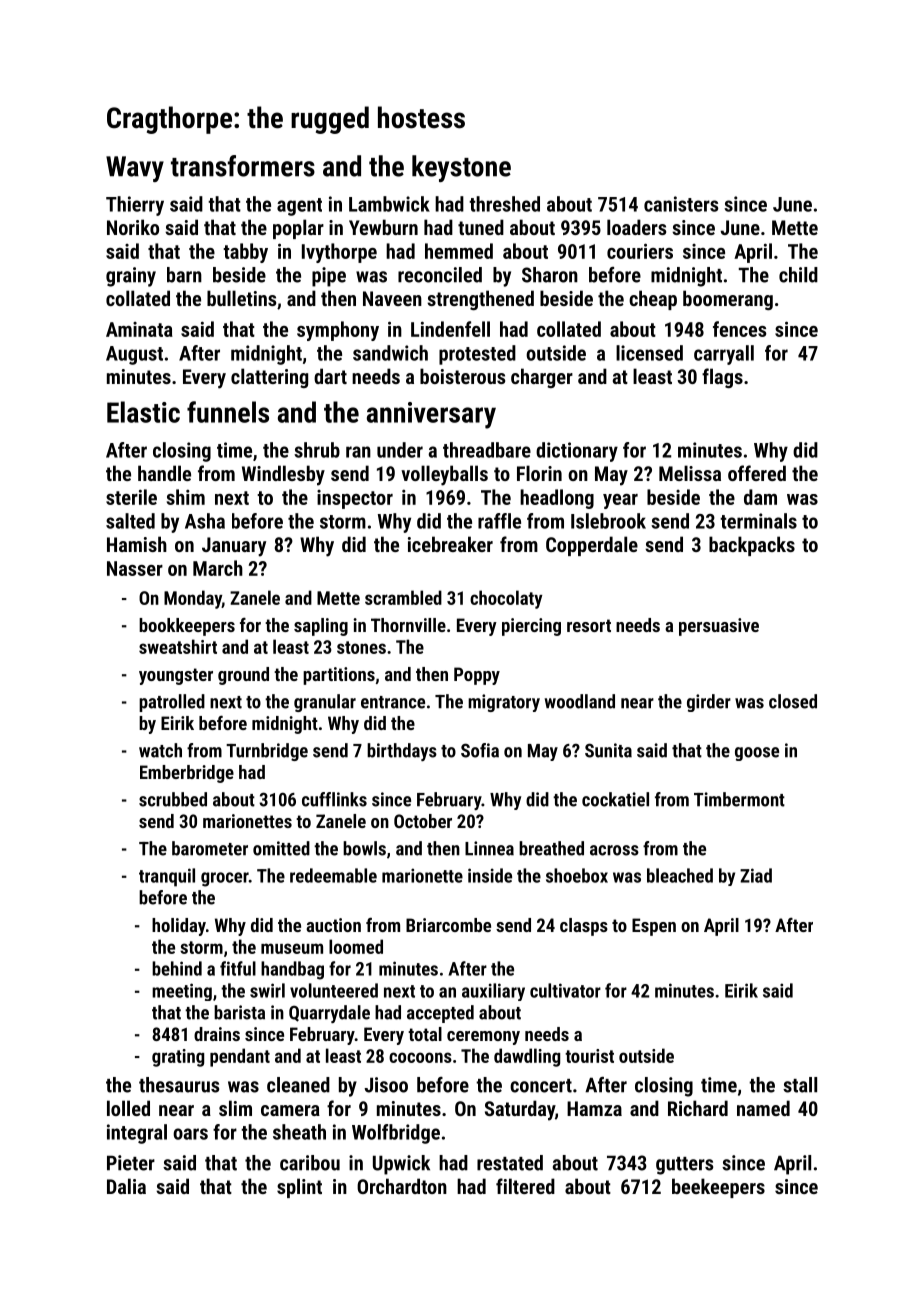 The image size is (924, 1314). I want to click on beekeepers, so click(718, 1188).
